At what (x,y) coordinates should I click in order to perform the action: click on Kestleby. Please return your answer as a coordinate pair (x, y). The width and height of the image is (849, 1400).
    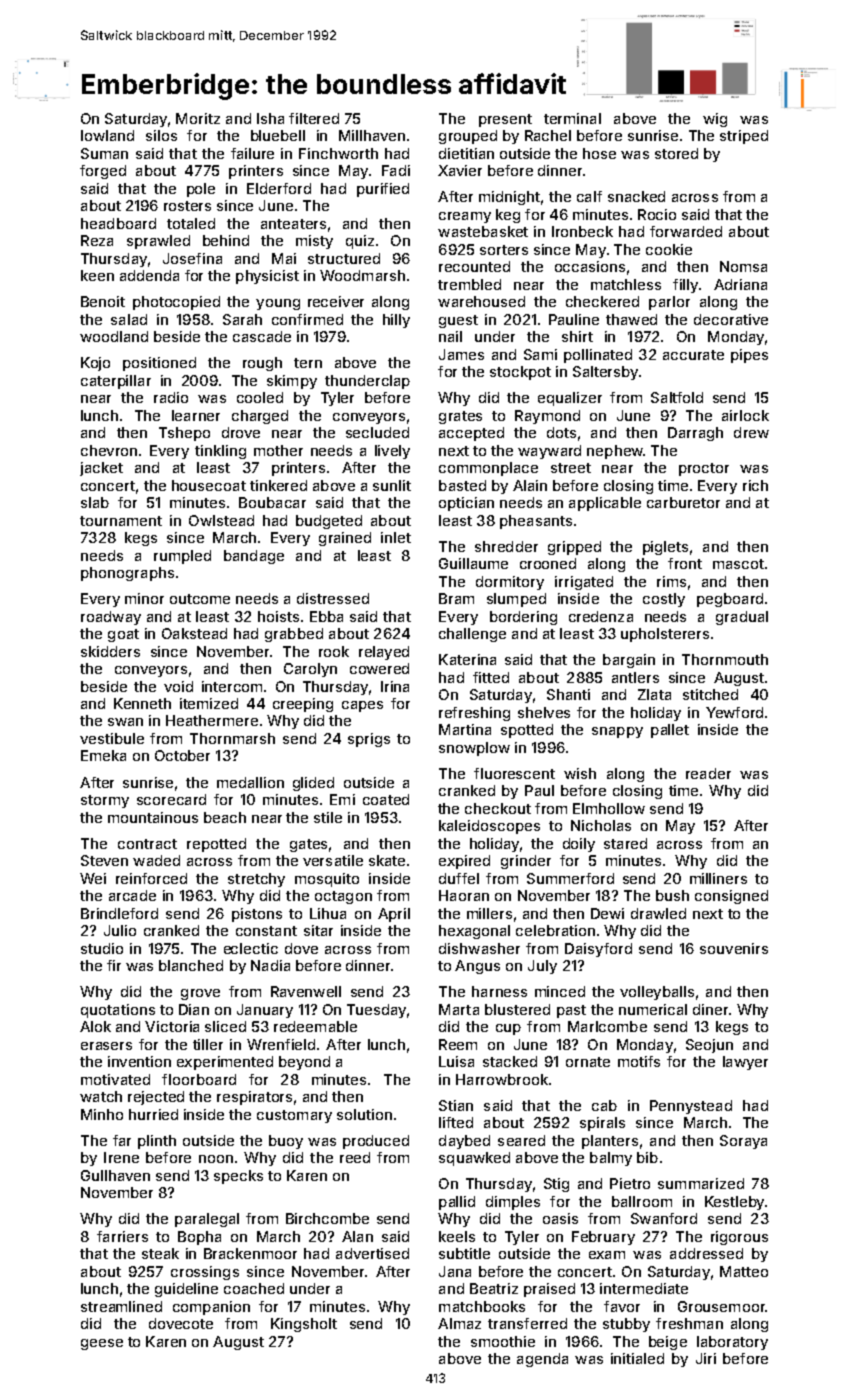
    Looking at the image, I should click on (734, 1203).
